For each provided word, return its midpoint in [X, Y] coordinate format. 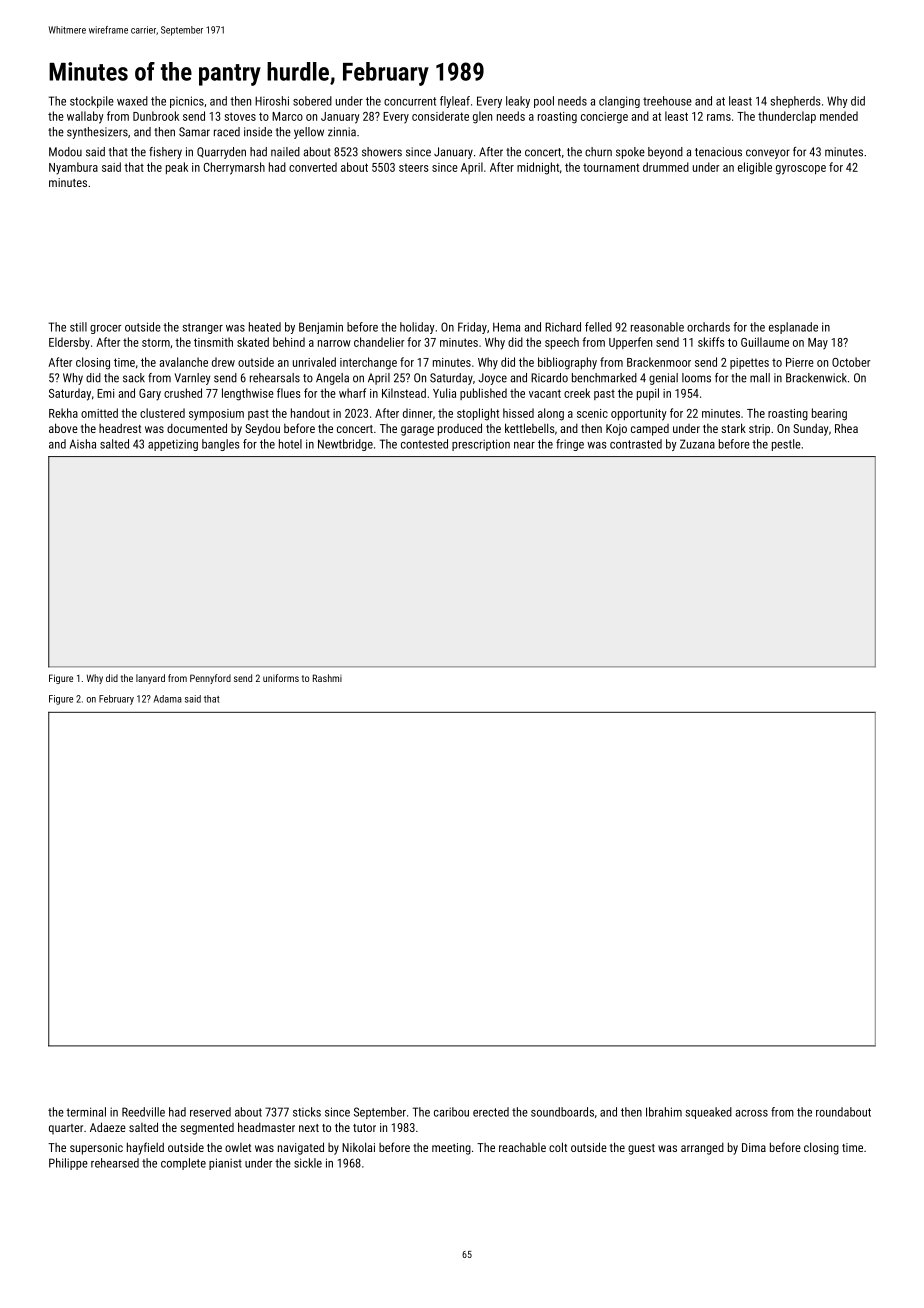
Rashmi [327, 678]
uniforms [281, 678]
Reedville [143, 1112]
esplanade [793, 328]
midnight [538, 168]
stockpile [92, 102]
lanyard [150, 679]
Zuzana [697, 444]
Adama [168, 699]
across [751, 1113]
